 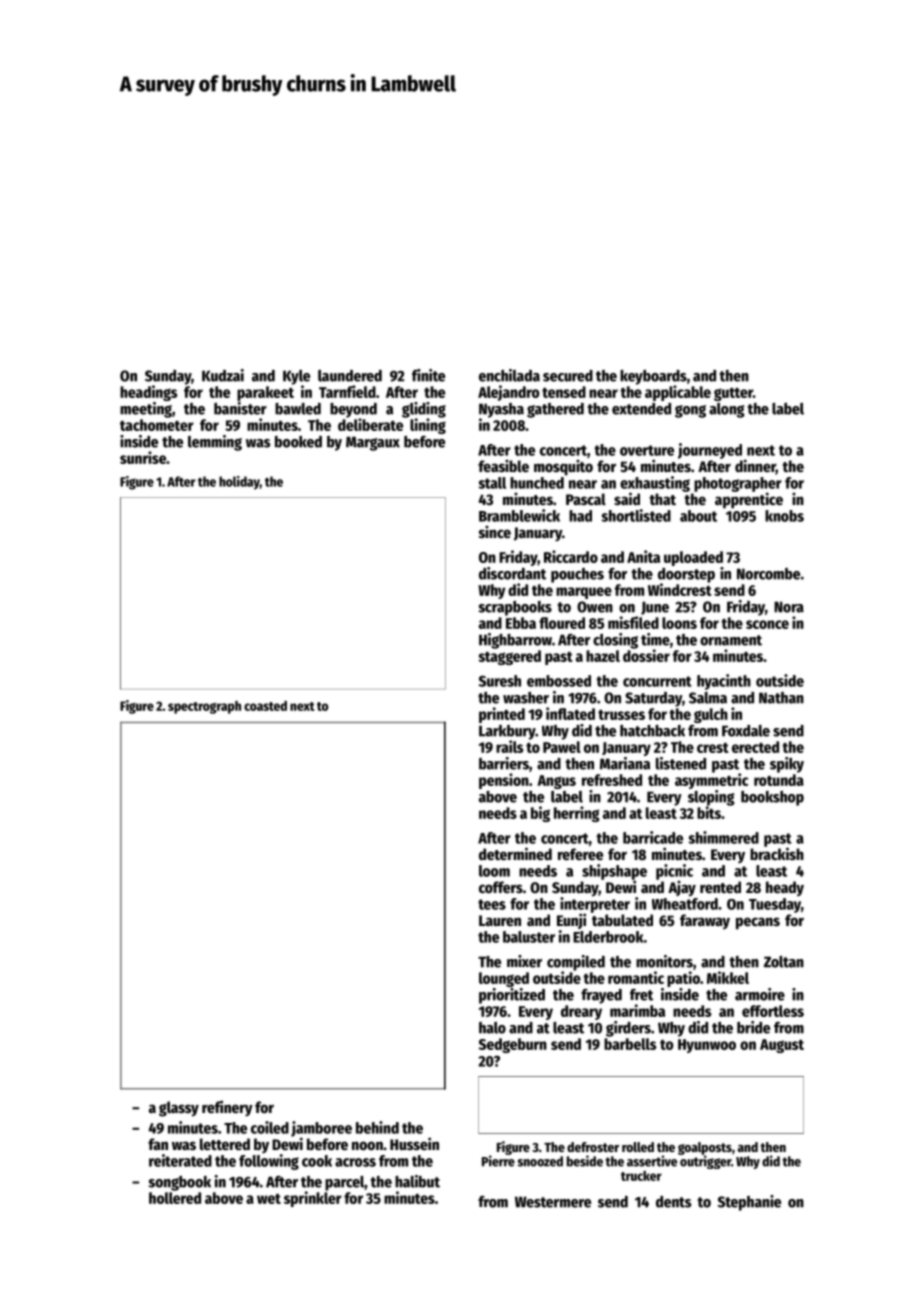 What do you see at coordinates (581, 1012) in the document?
I see `dreary` at bounding box center [581, 1012].
